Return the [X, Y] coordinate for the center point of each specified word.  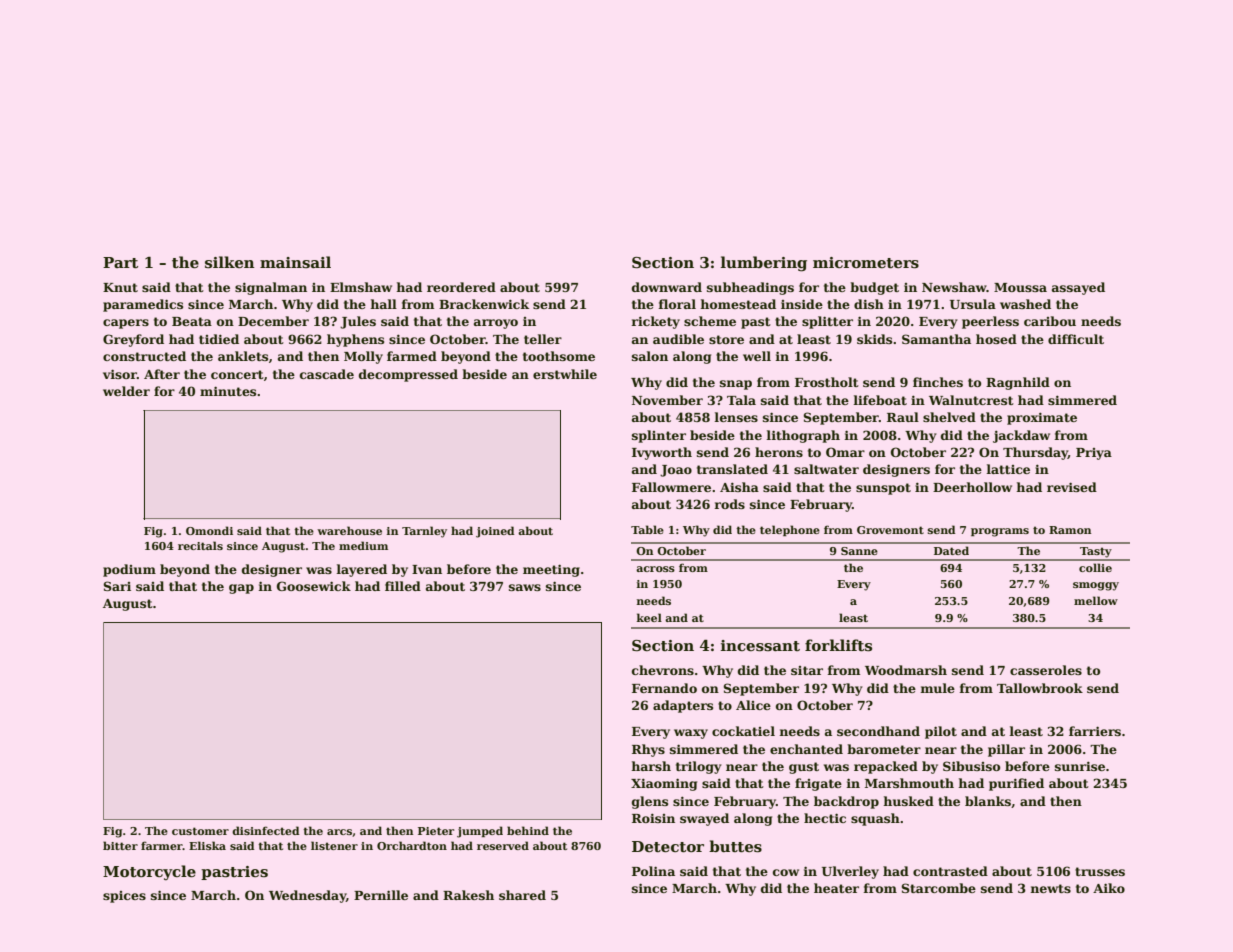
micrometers [866, 263]
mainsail [295, 262]
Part [120, 263]
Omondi [209, 530]
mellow [1096, 600]
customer [200, 831]
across [655, 569]
